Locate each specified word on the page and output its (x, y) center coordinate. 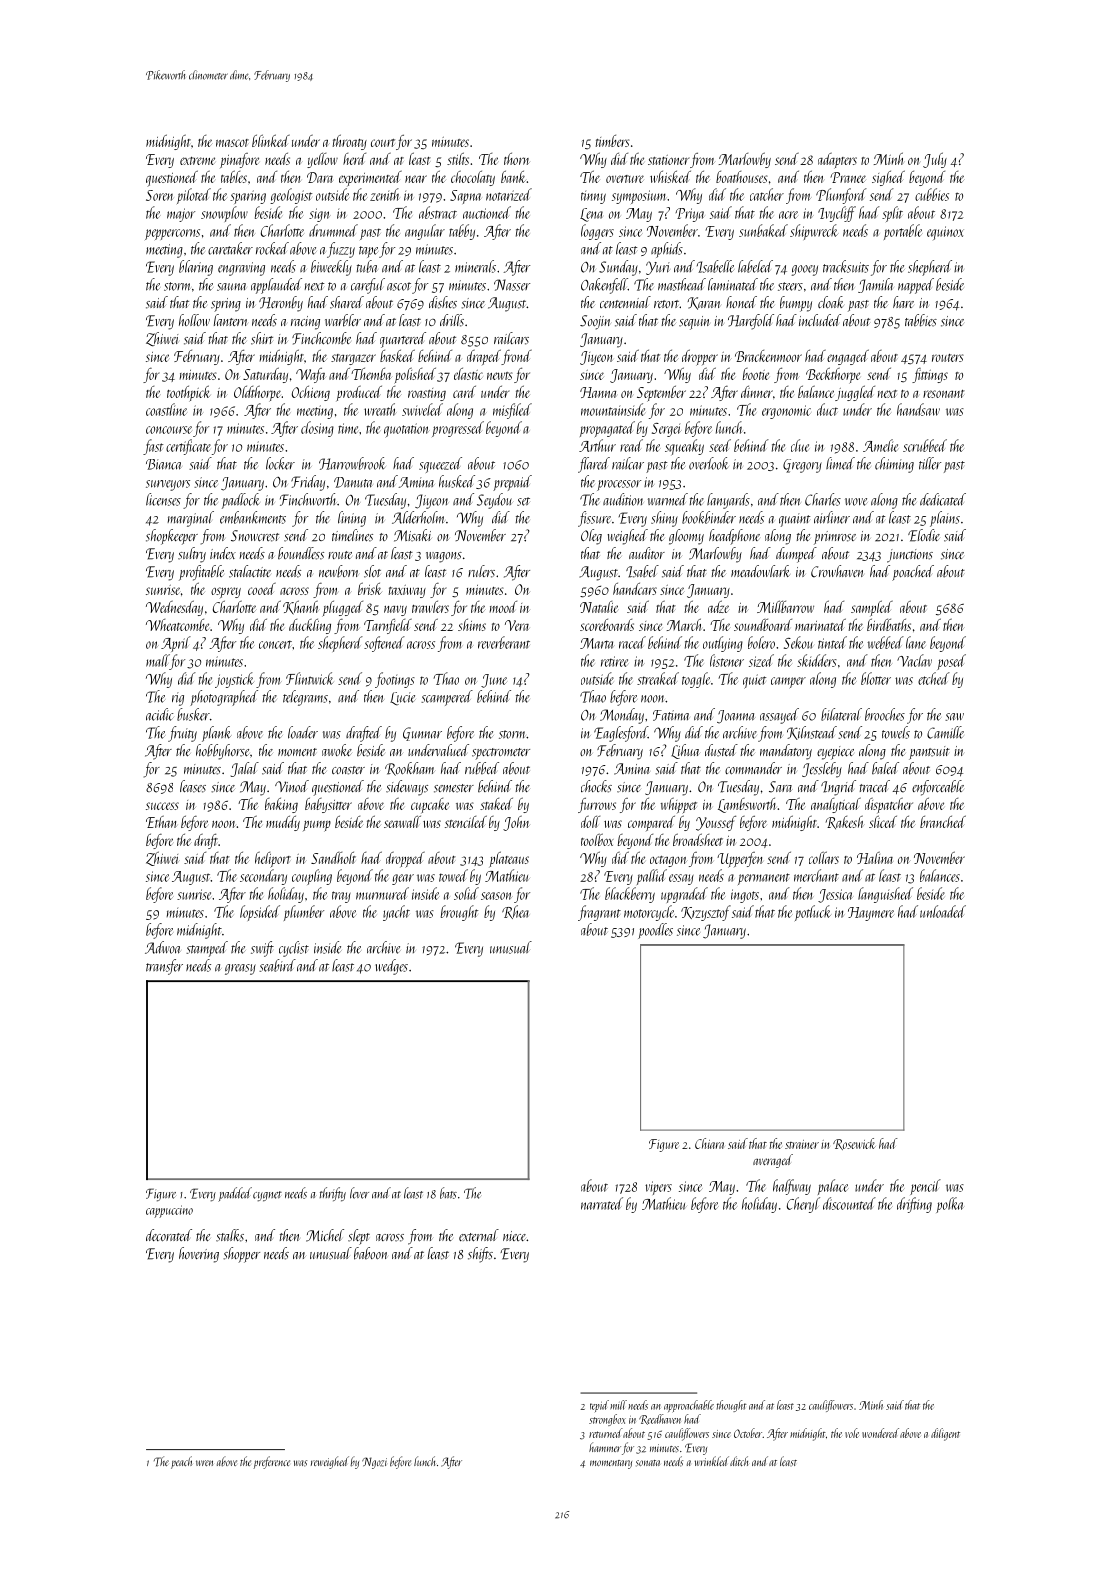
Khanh (300, 607)
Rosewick (854, 1144)
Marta (596, 643)
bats (448, 1193)
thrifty (333, 1194)
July (935, 160)
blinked (271, 140)
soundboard (763, 625)
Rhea (515, 912)
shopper (241, 1255)
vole (852, 1433)
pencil (925, 1187)
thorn (517, 159)
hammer (605, 1447)
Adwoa (162, 947)
